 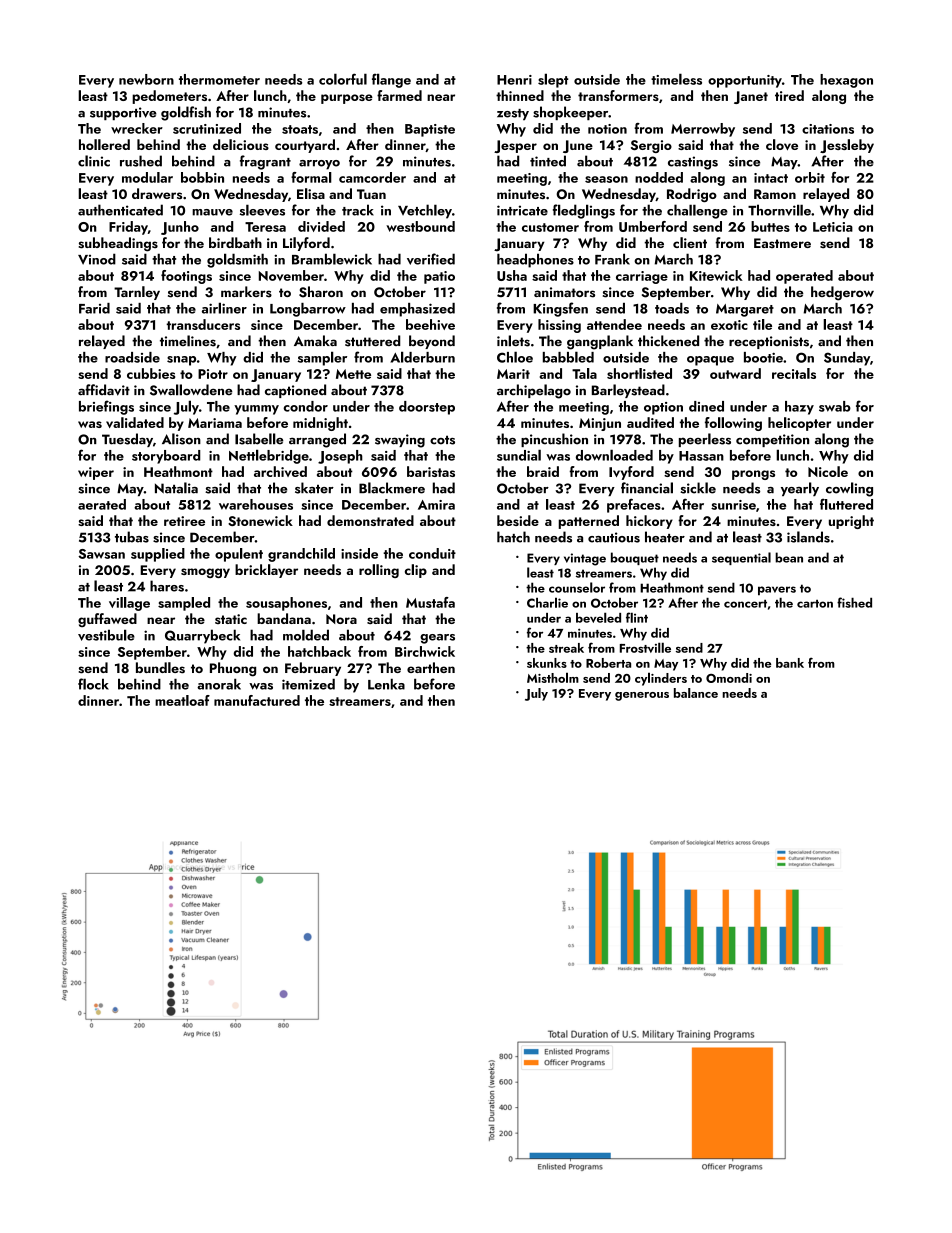 What do you see at coordinates (314, 488) in the screenshot?
I see `skater` at bounding box center [314, 488].
